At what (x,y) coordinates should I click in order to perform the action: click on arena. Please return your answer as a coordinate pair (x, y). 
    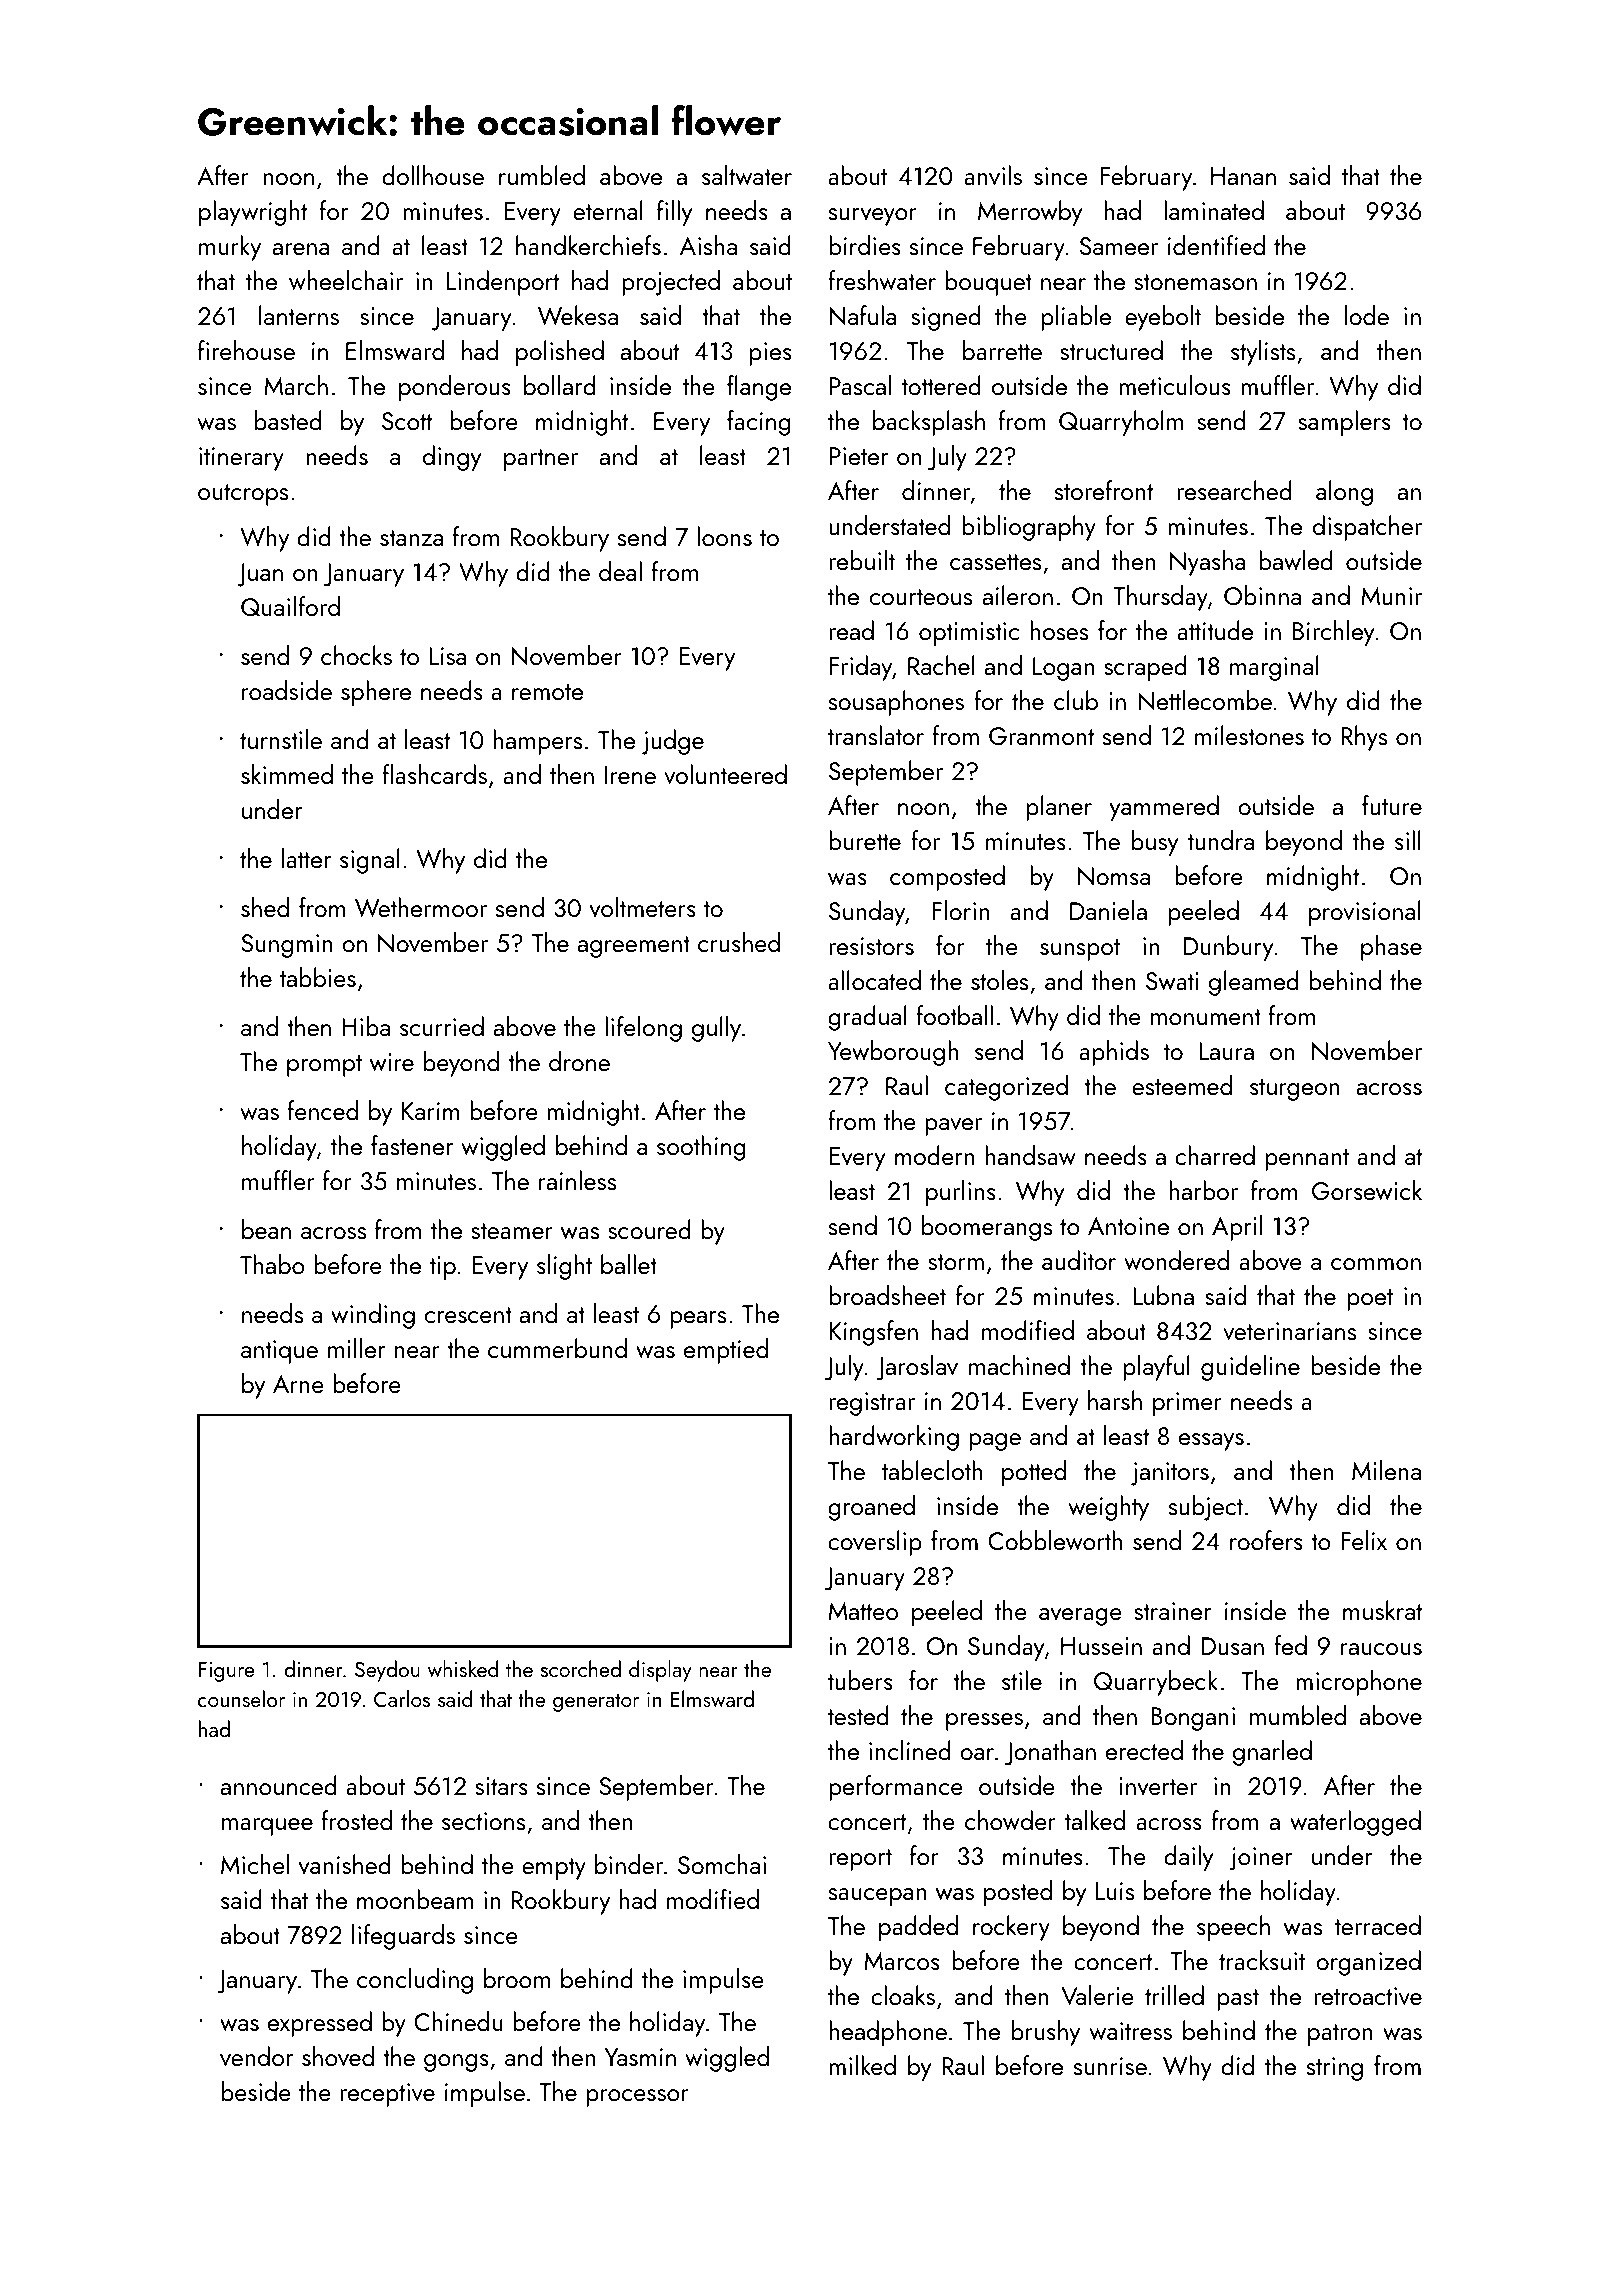
    Looking at the image, I should click on (301, 249).
